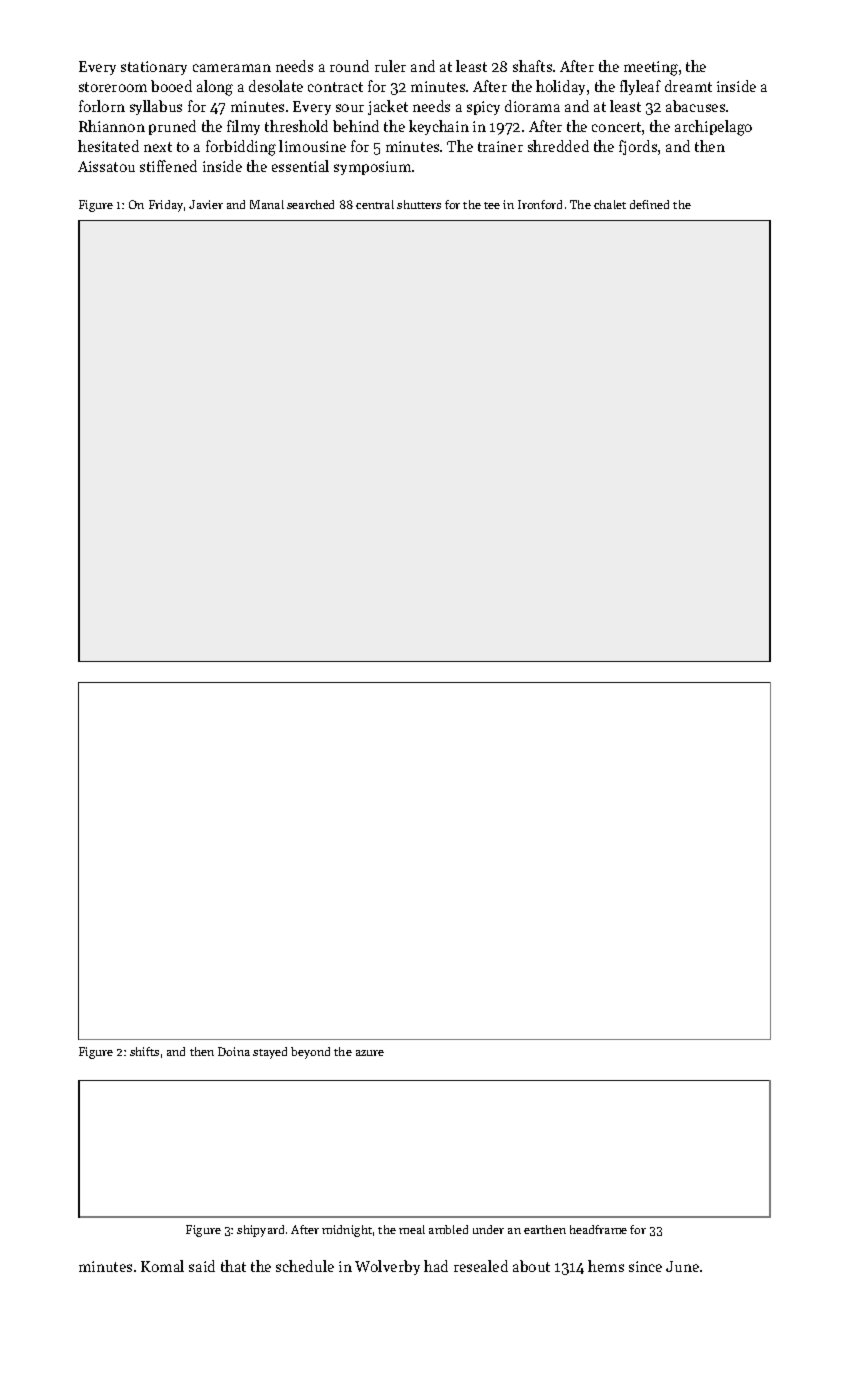 Image resolution: width=849 pixels, height=1400 pixels. I want to click on said, so click(202, 1266).
